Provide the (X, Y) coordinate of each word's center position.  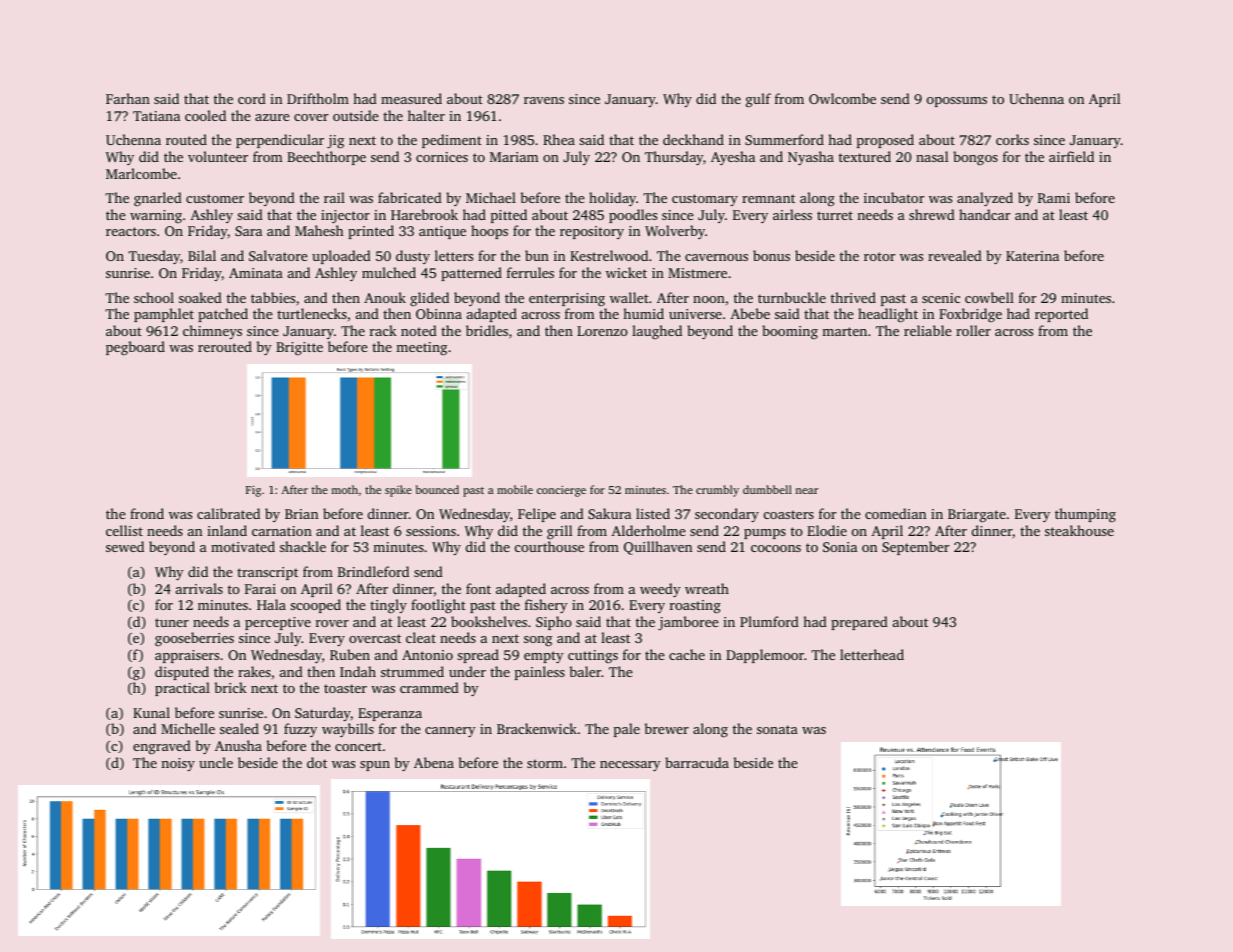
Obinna (439, 313)
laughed (657, 332)
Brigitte (299, 349)
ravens (544, 100)
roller (973, 330)
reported (1061, 315)
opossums (957, 102)
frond (147, 513)
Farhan (128, 98)
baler (585, 671)
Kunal (151, 712)
